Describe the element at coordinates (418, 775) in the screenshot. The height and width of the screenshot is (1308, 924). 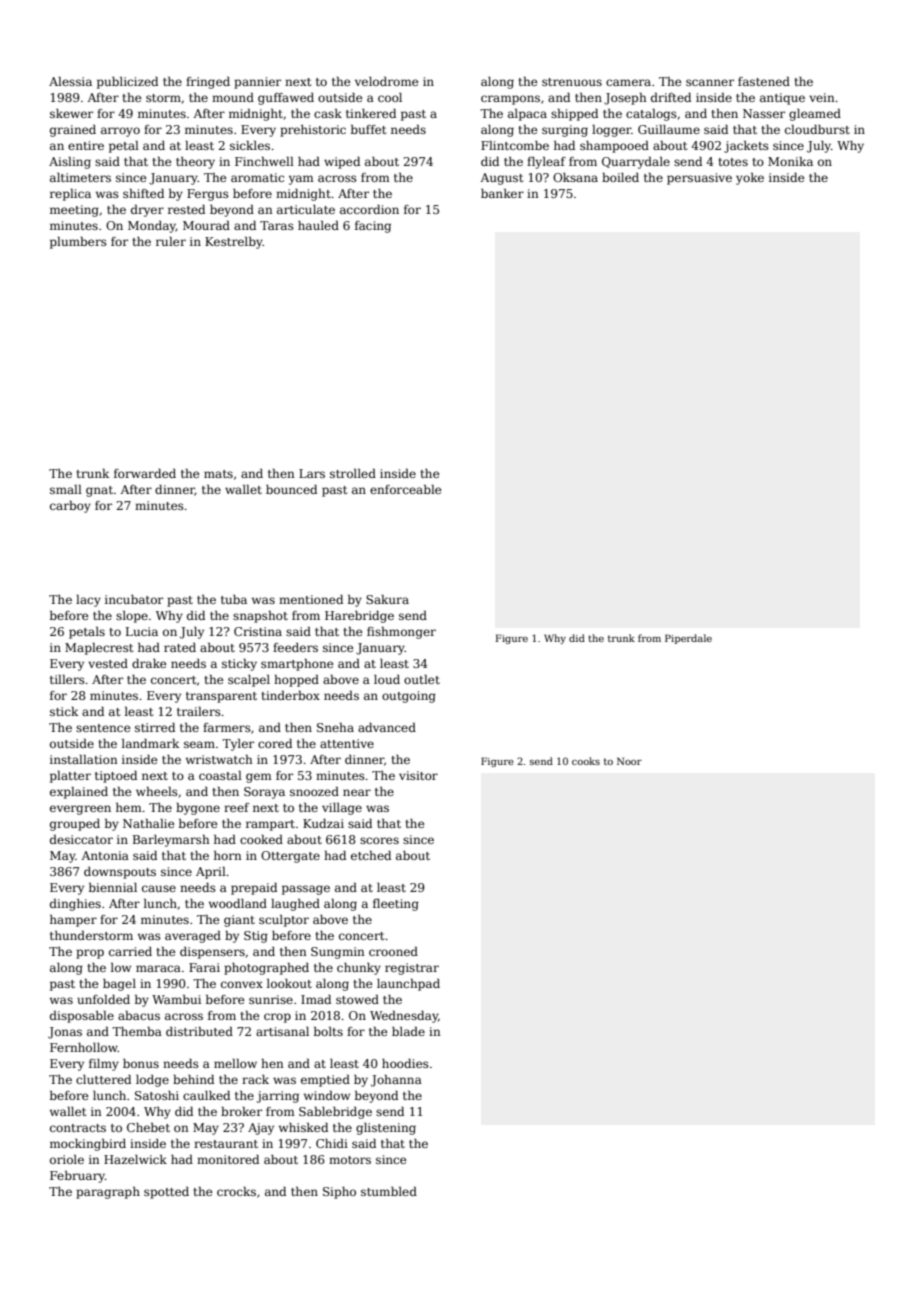
I see `visitor` at that location.
